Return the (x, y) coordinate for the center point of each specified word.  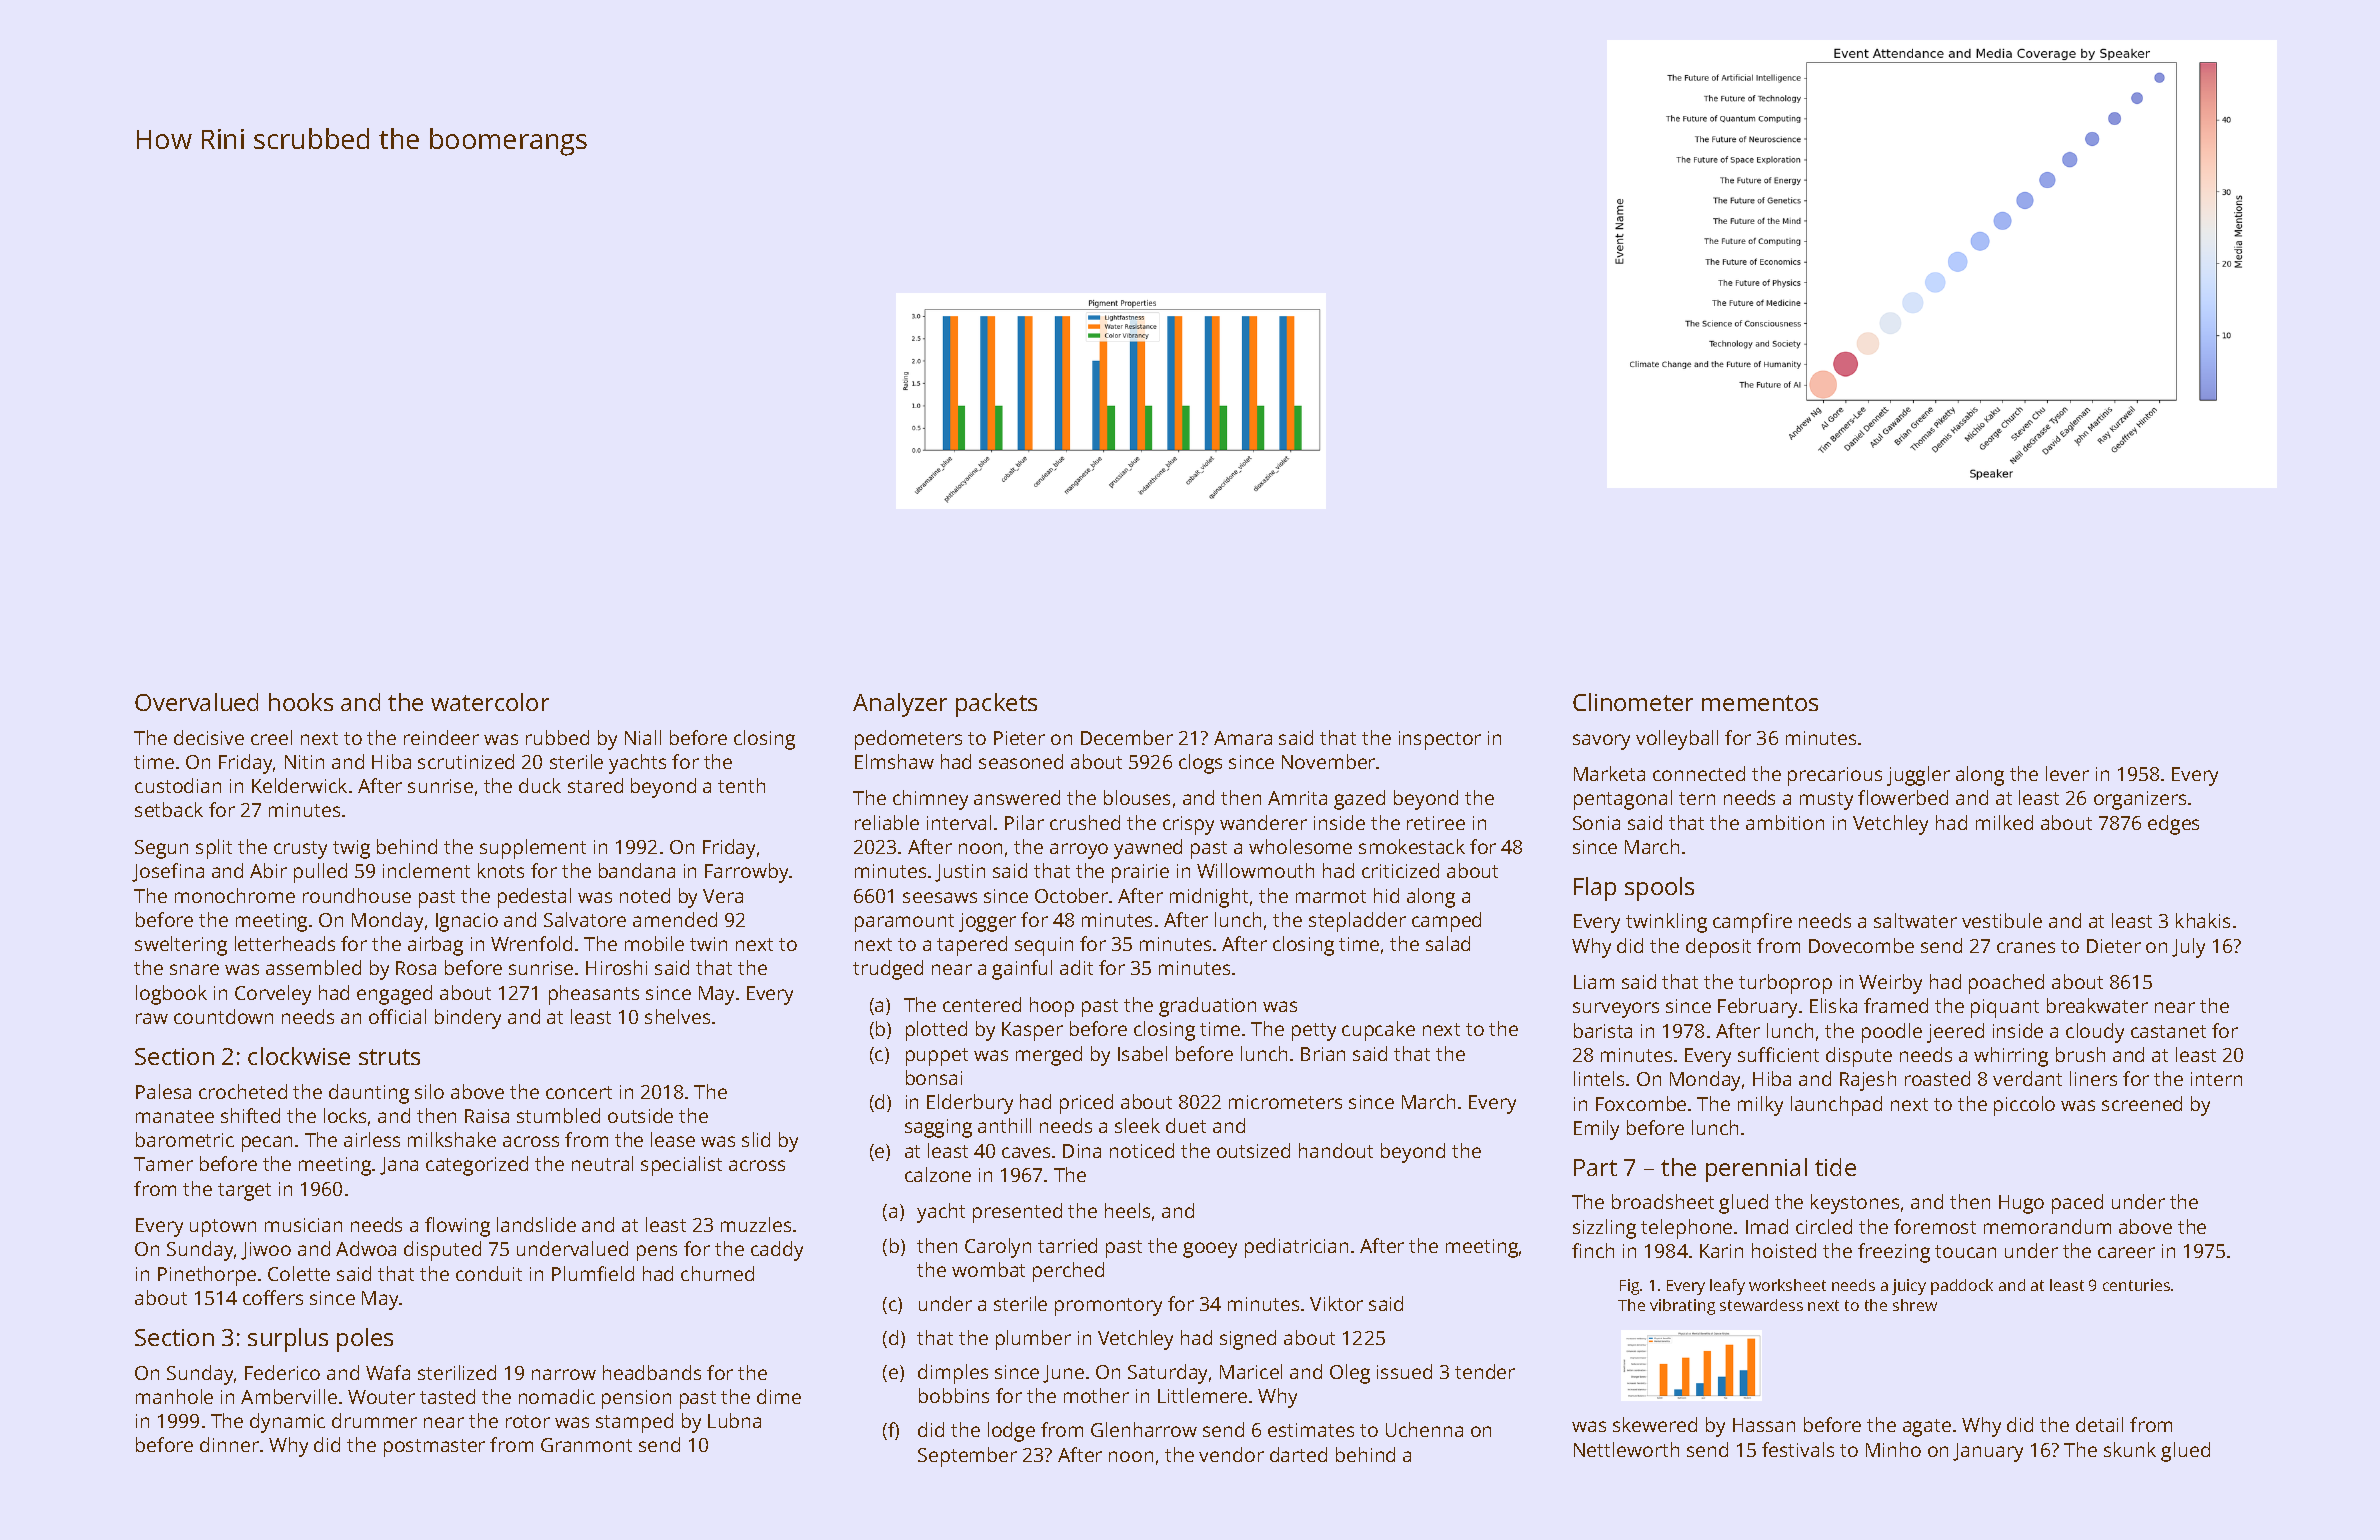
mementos (1760, 703)
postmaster (434, 1448)
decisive (209, 737)
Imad (1767, 1226)
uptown (223, 1228)
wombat (988, 1269)
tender (1485, 1371)
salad (1448, 943)
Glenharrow (1144, 1429)
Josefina (168, 872)
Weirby (1890, 984)
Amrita (1297, 798)
